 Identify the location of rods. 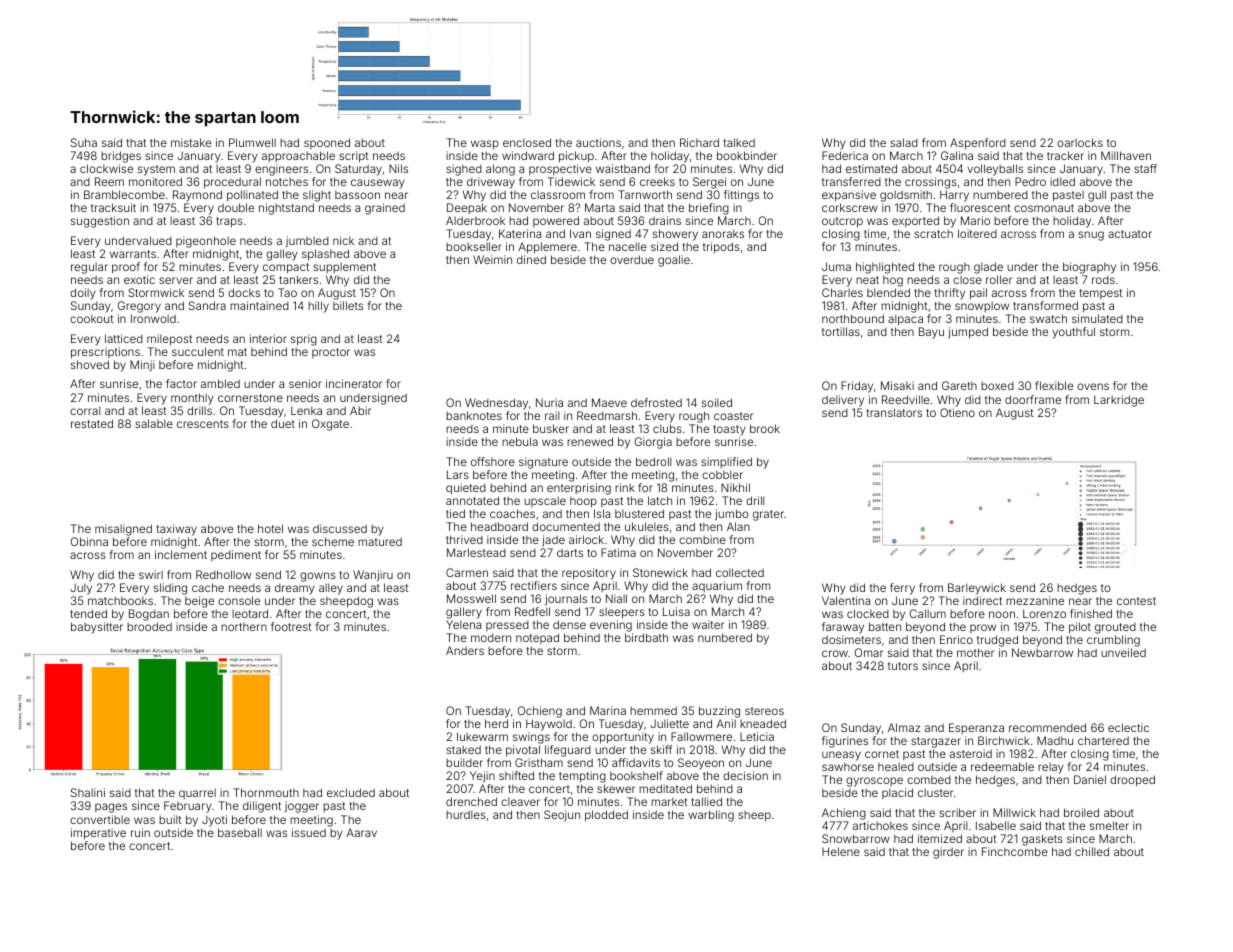
(1103, 280).
